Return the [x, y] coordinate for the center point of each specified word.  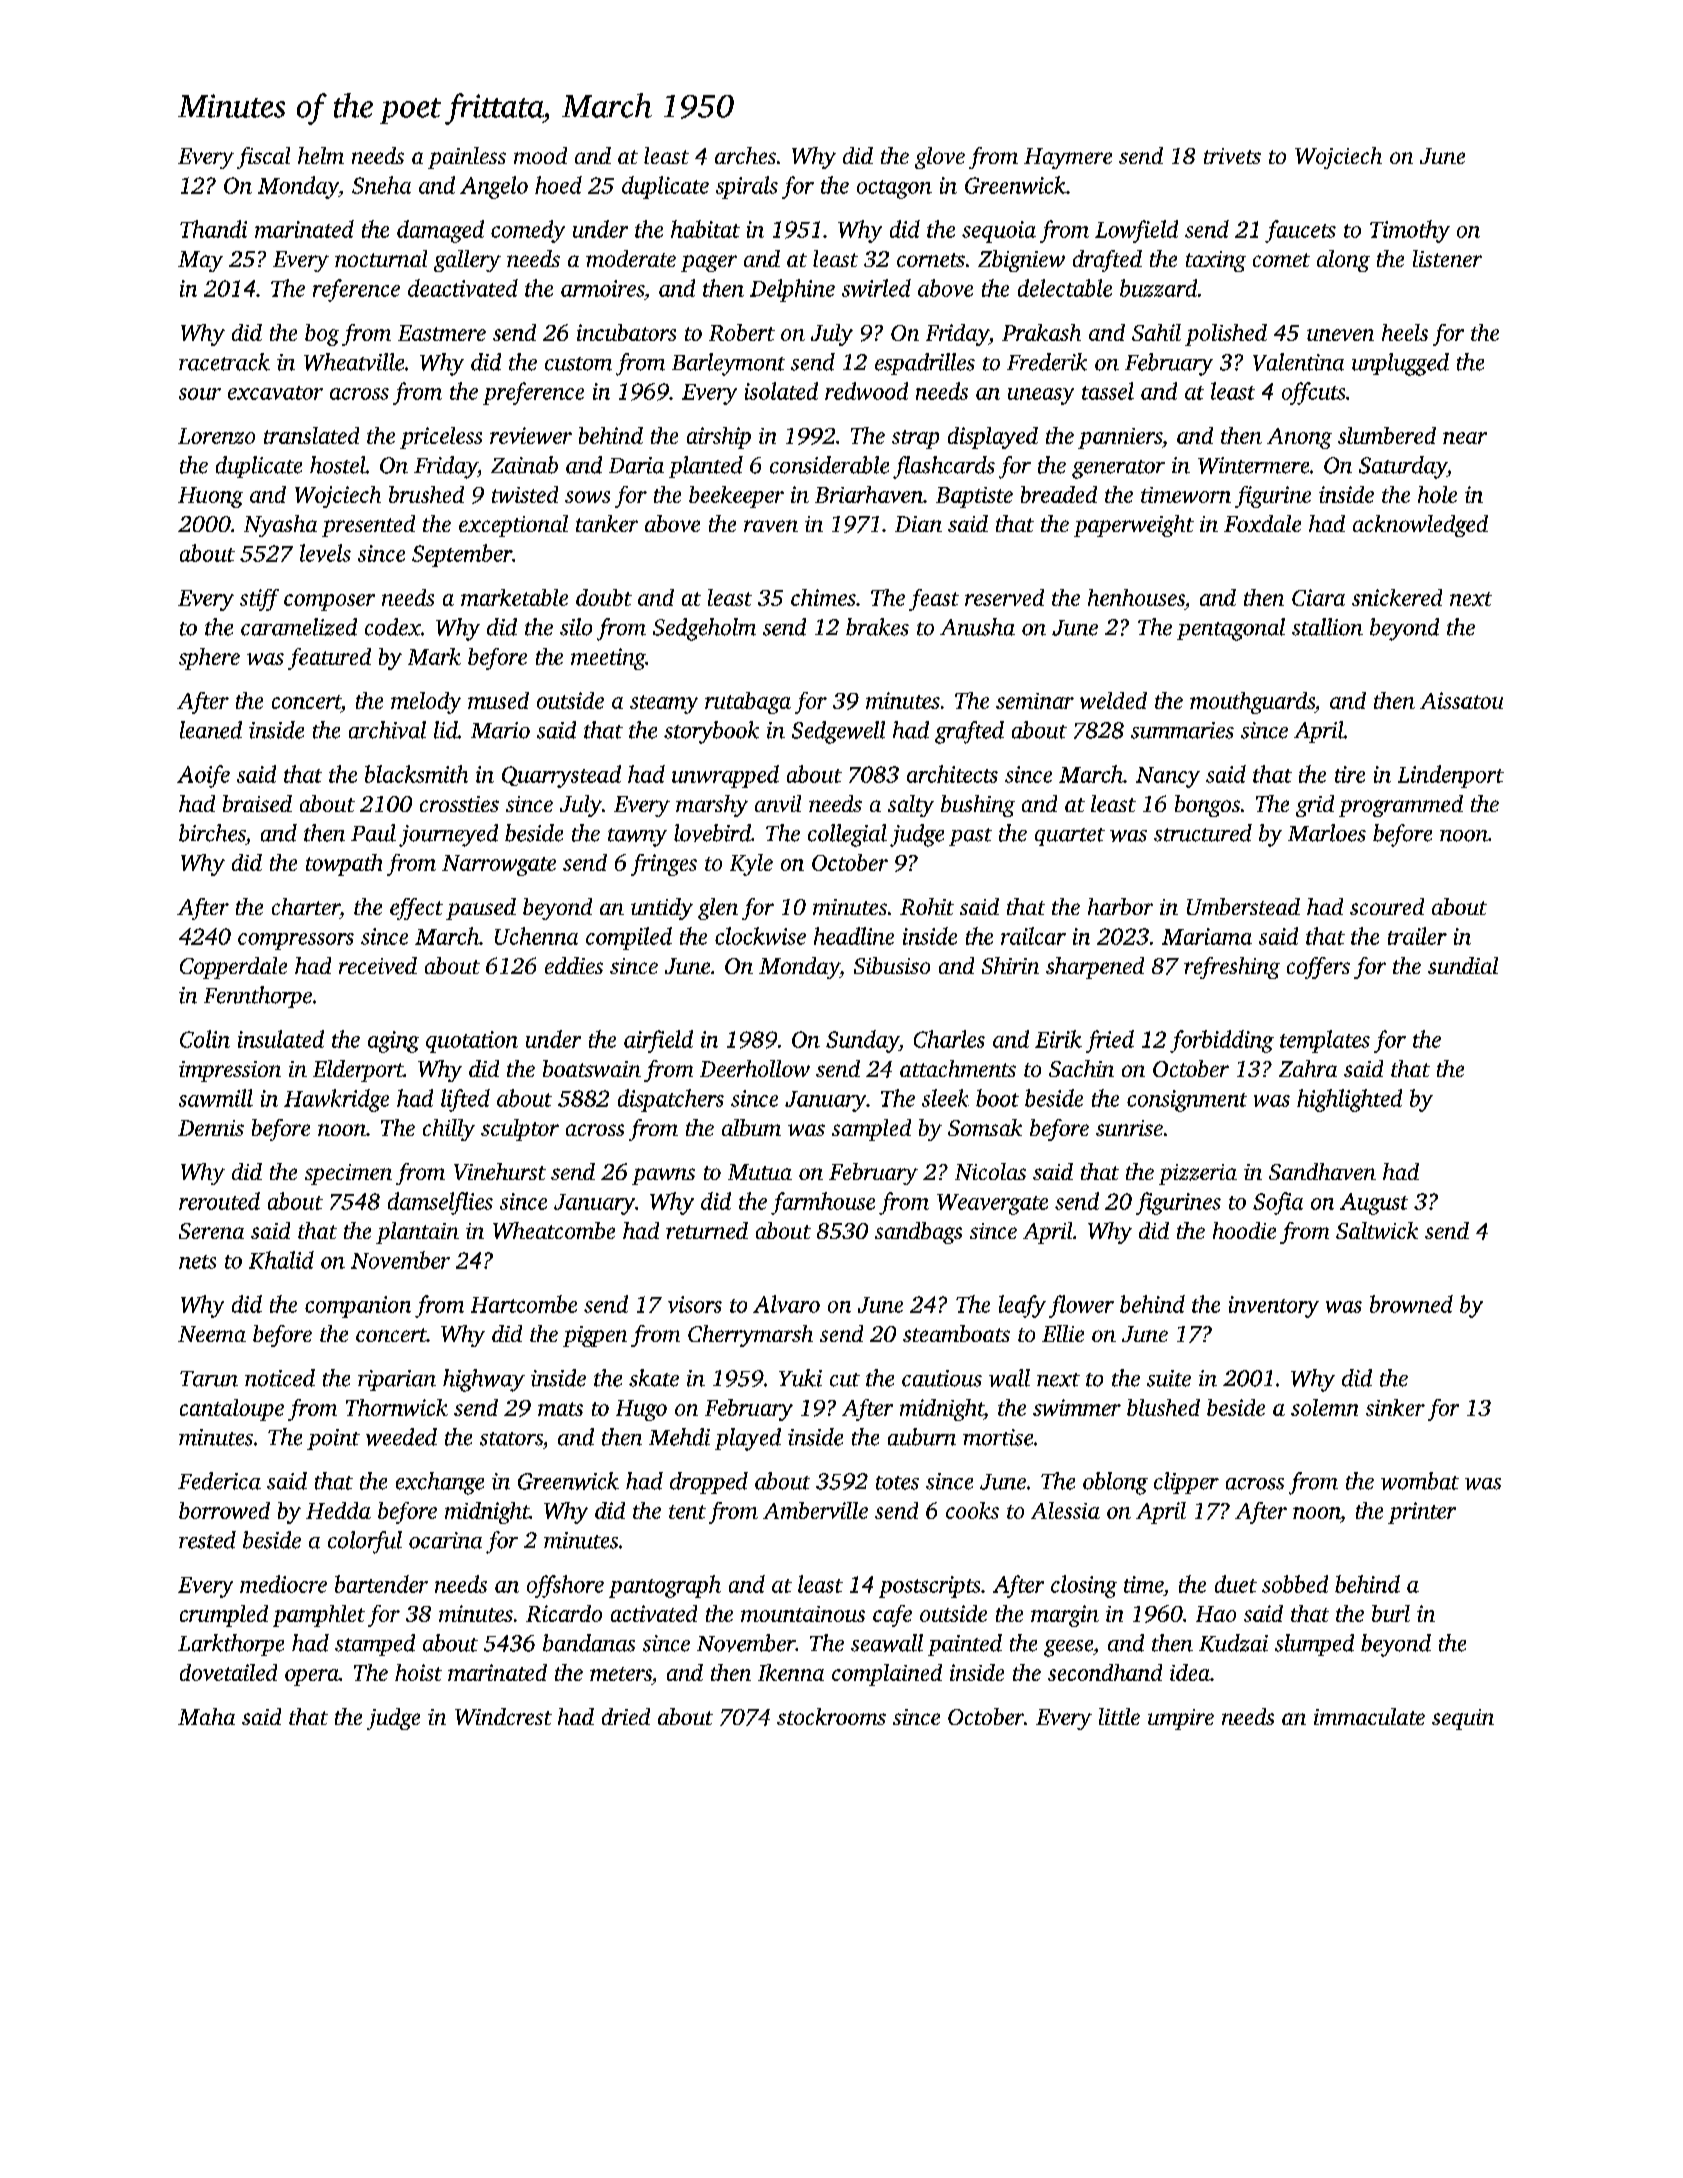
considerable [829, 465]
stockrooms [831, 1716]
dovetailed [228, 1672]
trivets [1232, 156]
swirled [876, 288]
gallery [467, 261]
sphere [209, 659]
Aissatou [1461, 700]
